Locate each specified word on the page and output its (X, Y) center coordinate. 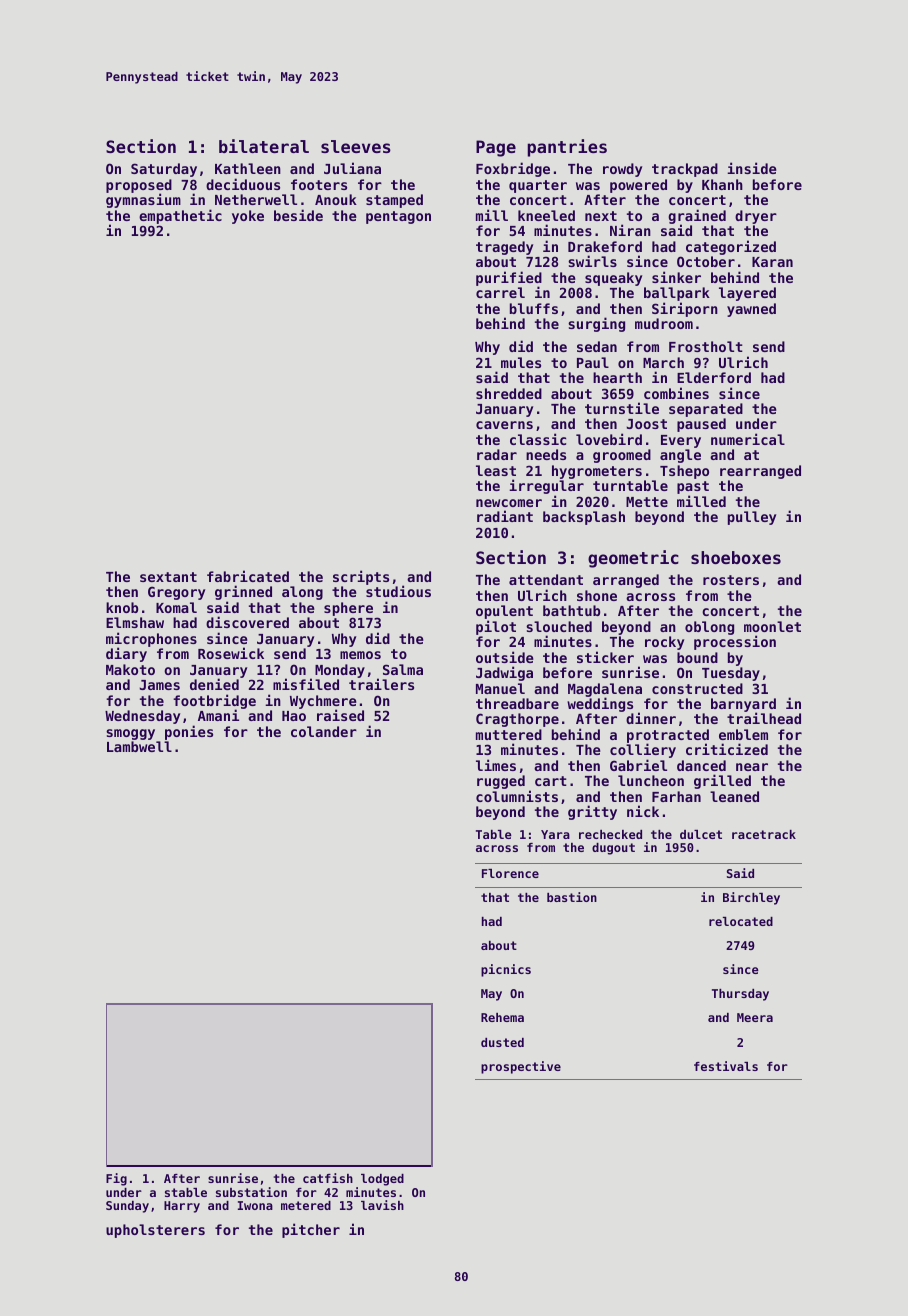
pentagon (398, 217)
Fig (116, 1179)
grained (697, 217)
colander (324, 731)
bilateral (264, 146)
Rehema (502, 1017)
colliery (643, 751)
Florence (510, 873)
